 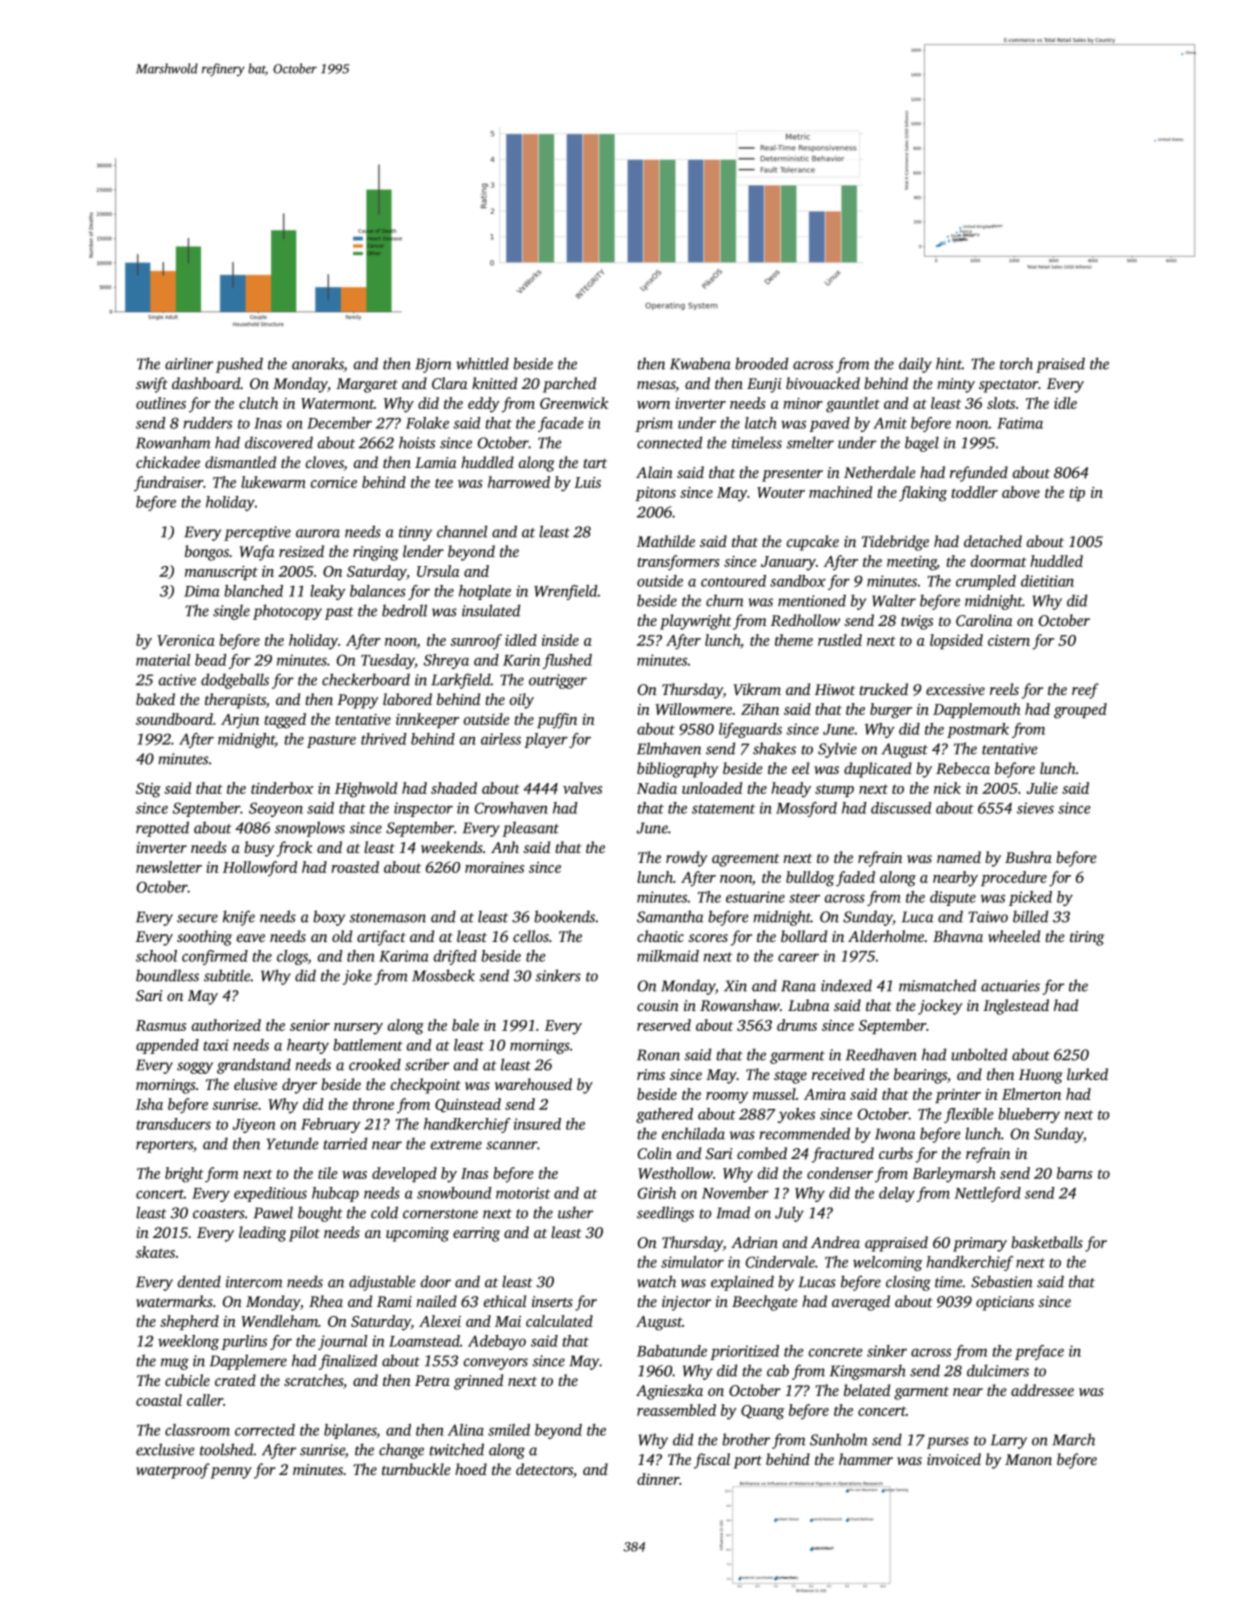 I want to click on Elmhaven, so click(x=669, y=748).
